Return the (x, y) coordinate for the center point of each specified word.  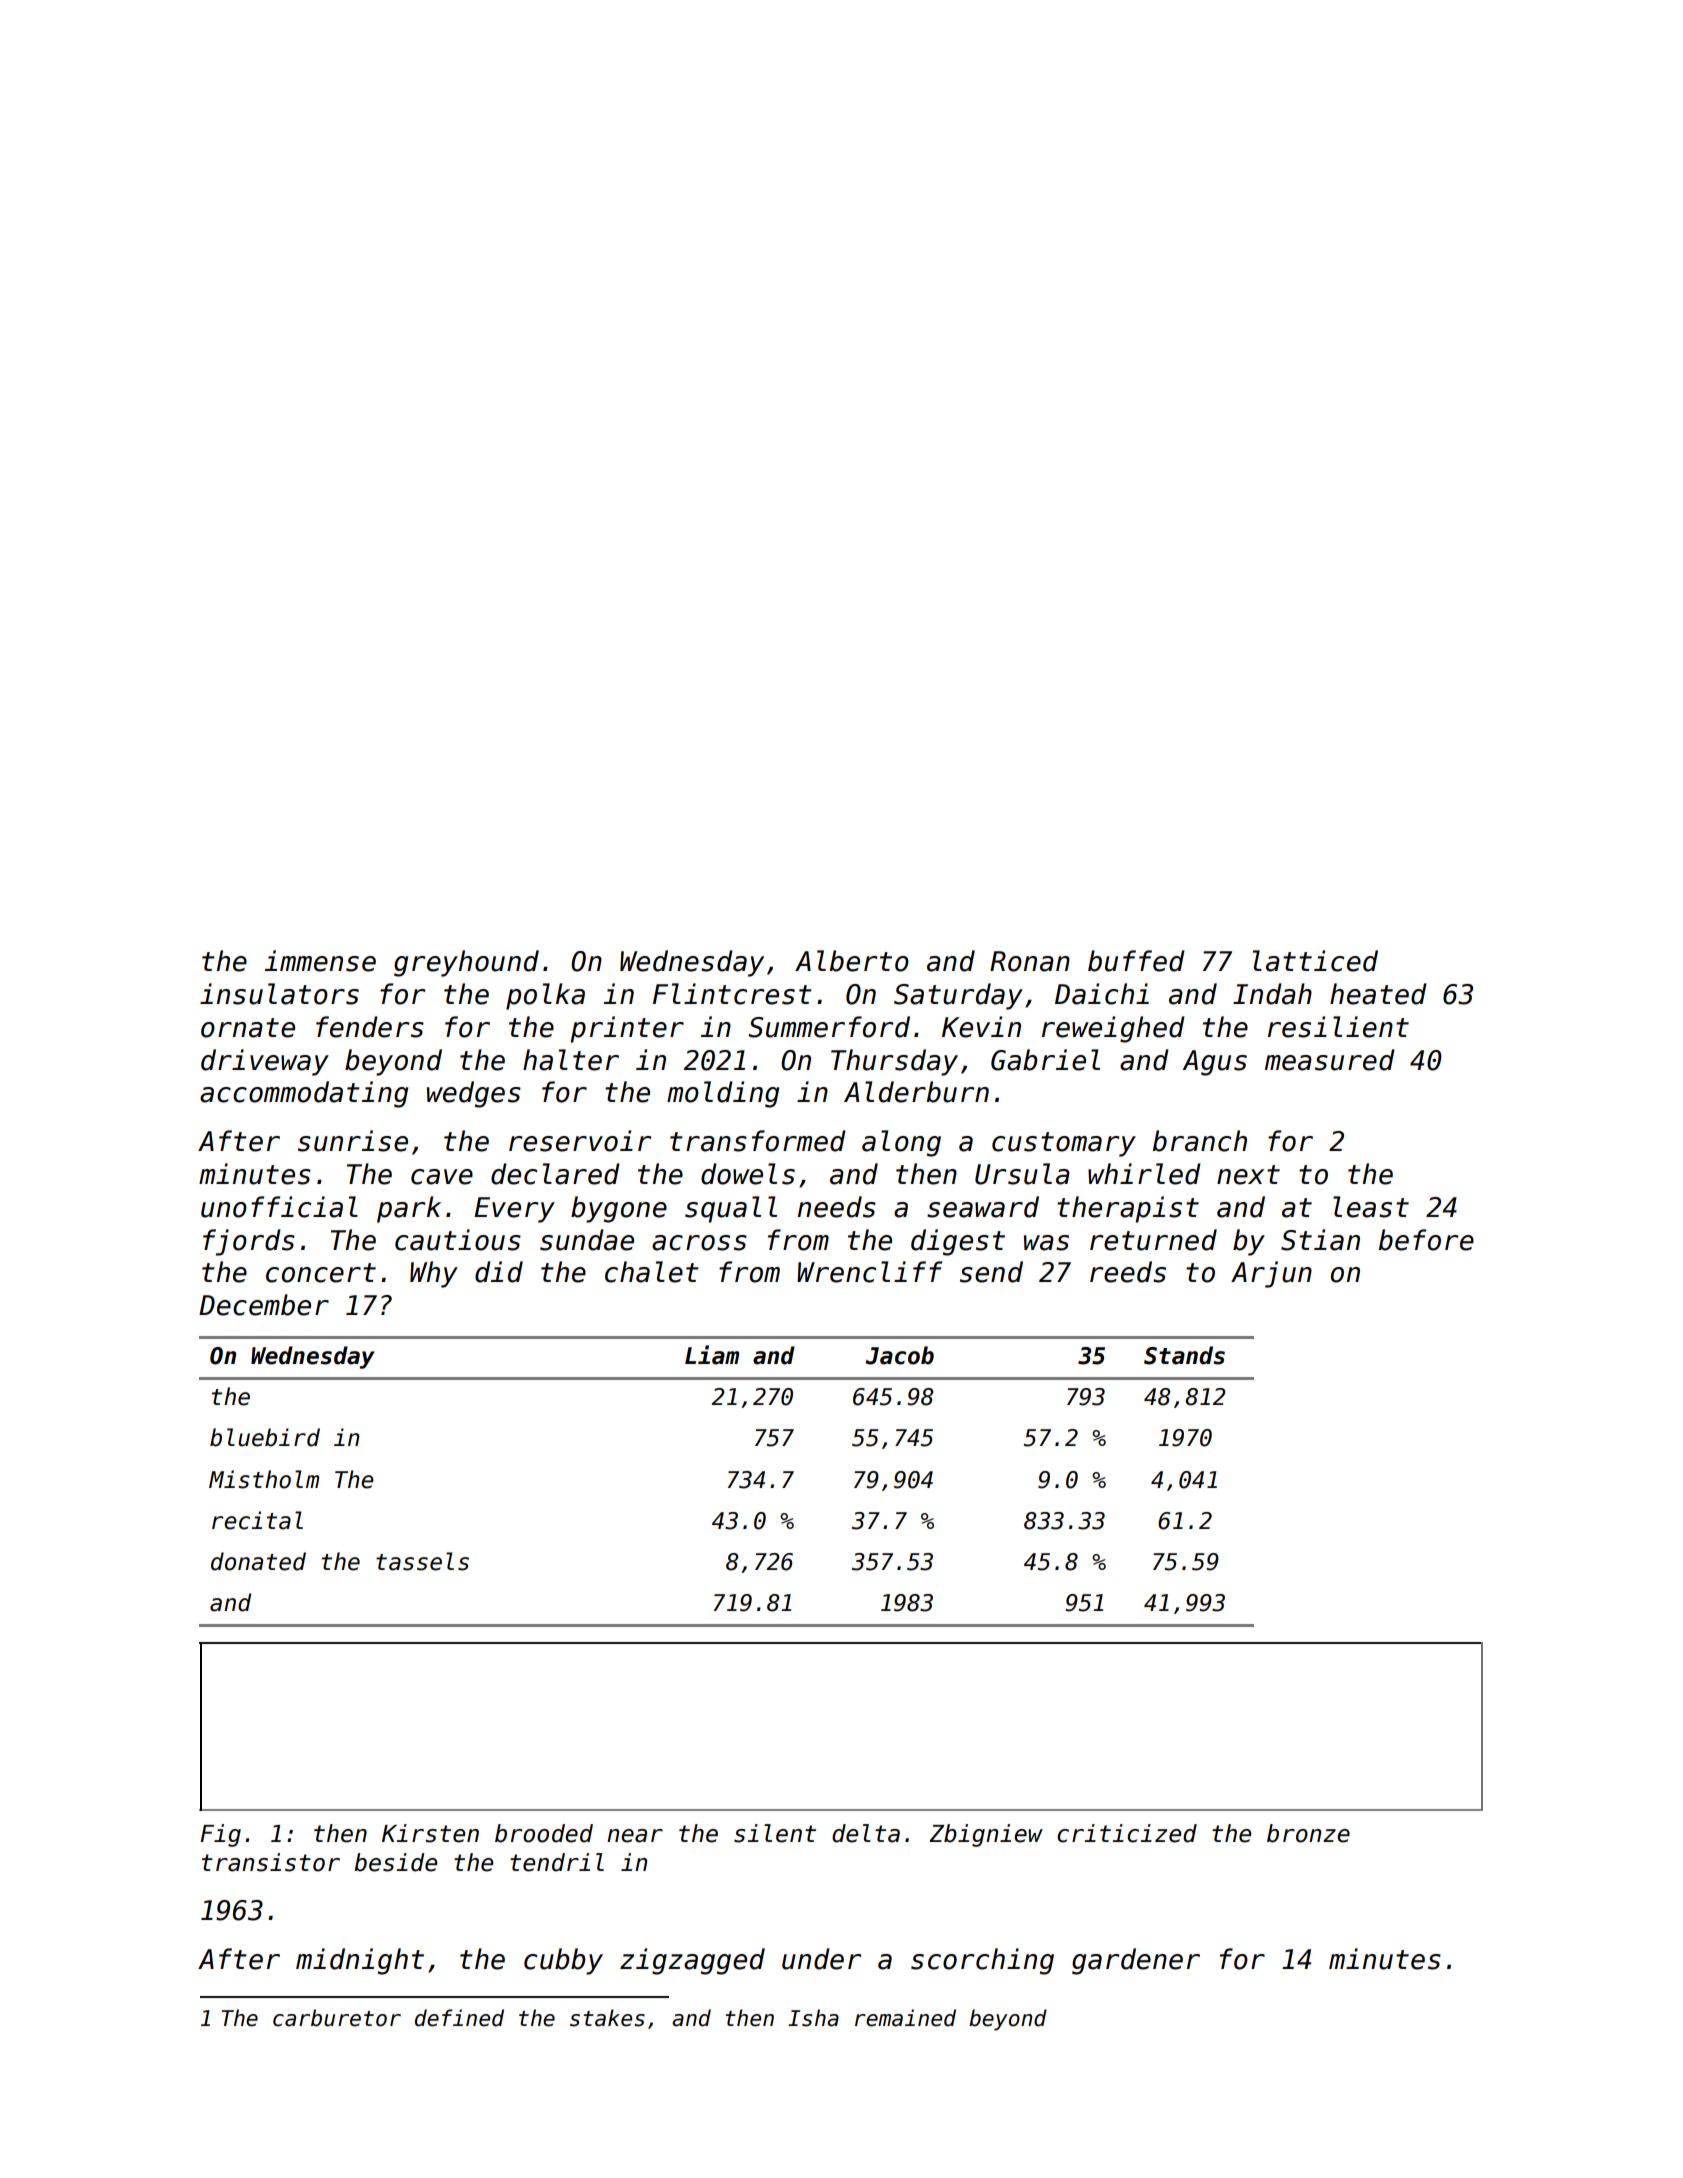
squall (731, 1209)
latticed (1315, 961)
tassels (422, 1561)
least (1371, 1207)
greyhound (466, 963)
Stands (1184, 1355)
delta (866, 1833)
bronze (1308, 1833)
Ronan (1030, 961)
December (264, 1305)
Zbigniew (986, 1835)
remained (905, 2018)
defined (459, 2018)
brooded (544, 1833)
